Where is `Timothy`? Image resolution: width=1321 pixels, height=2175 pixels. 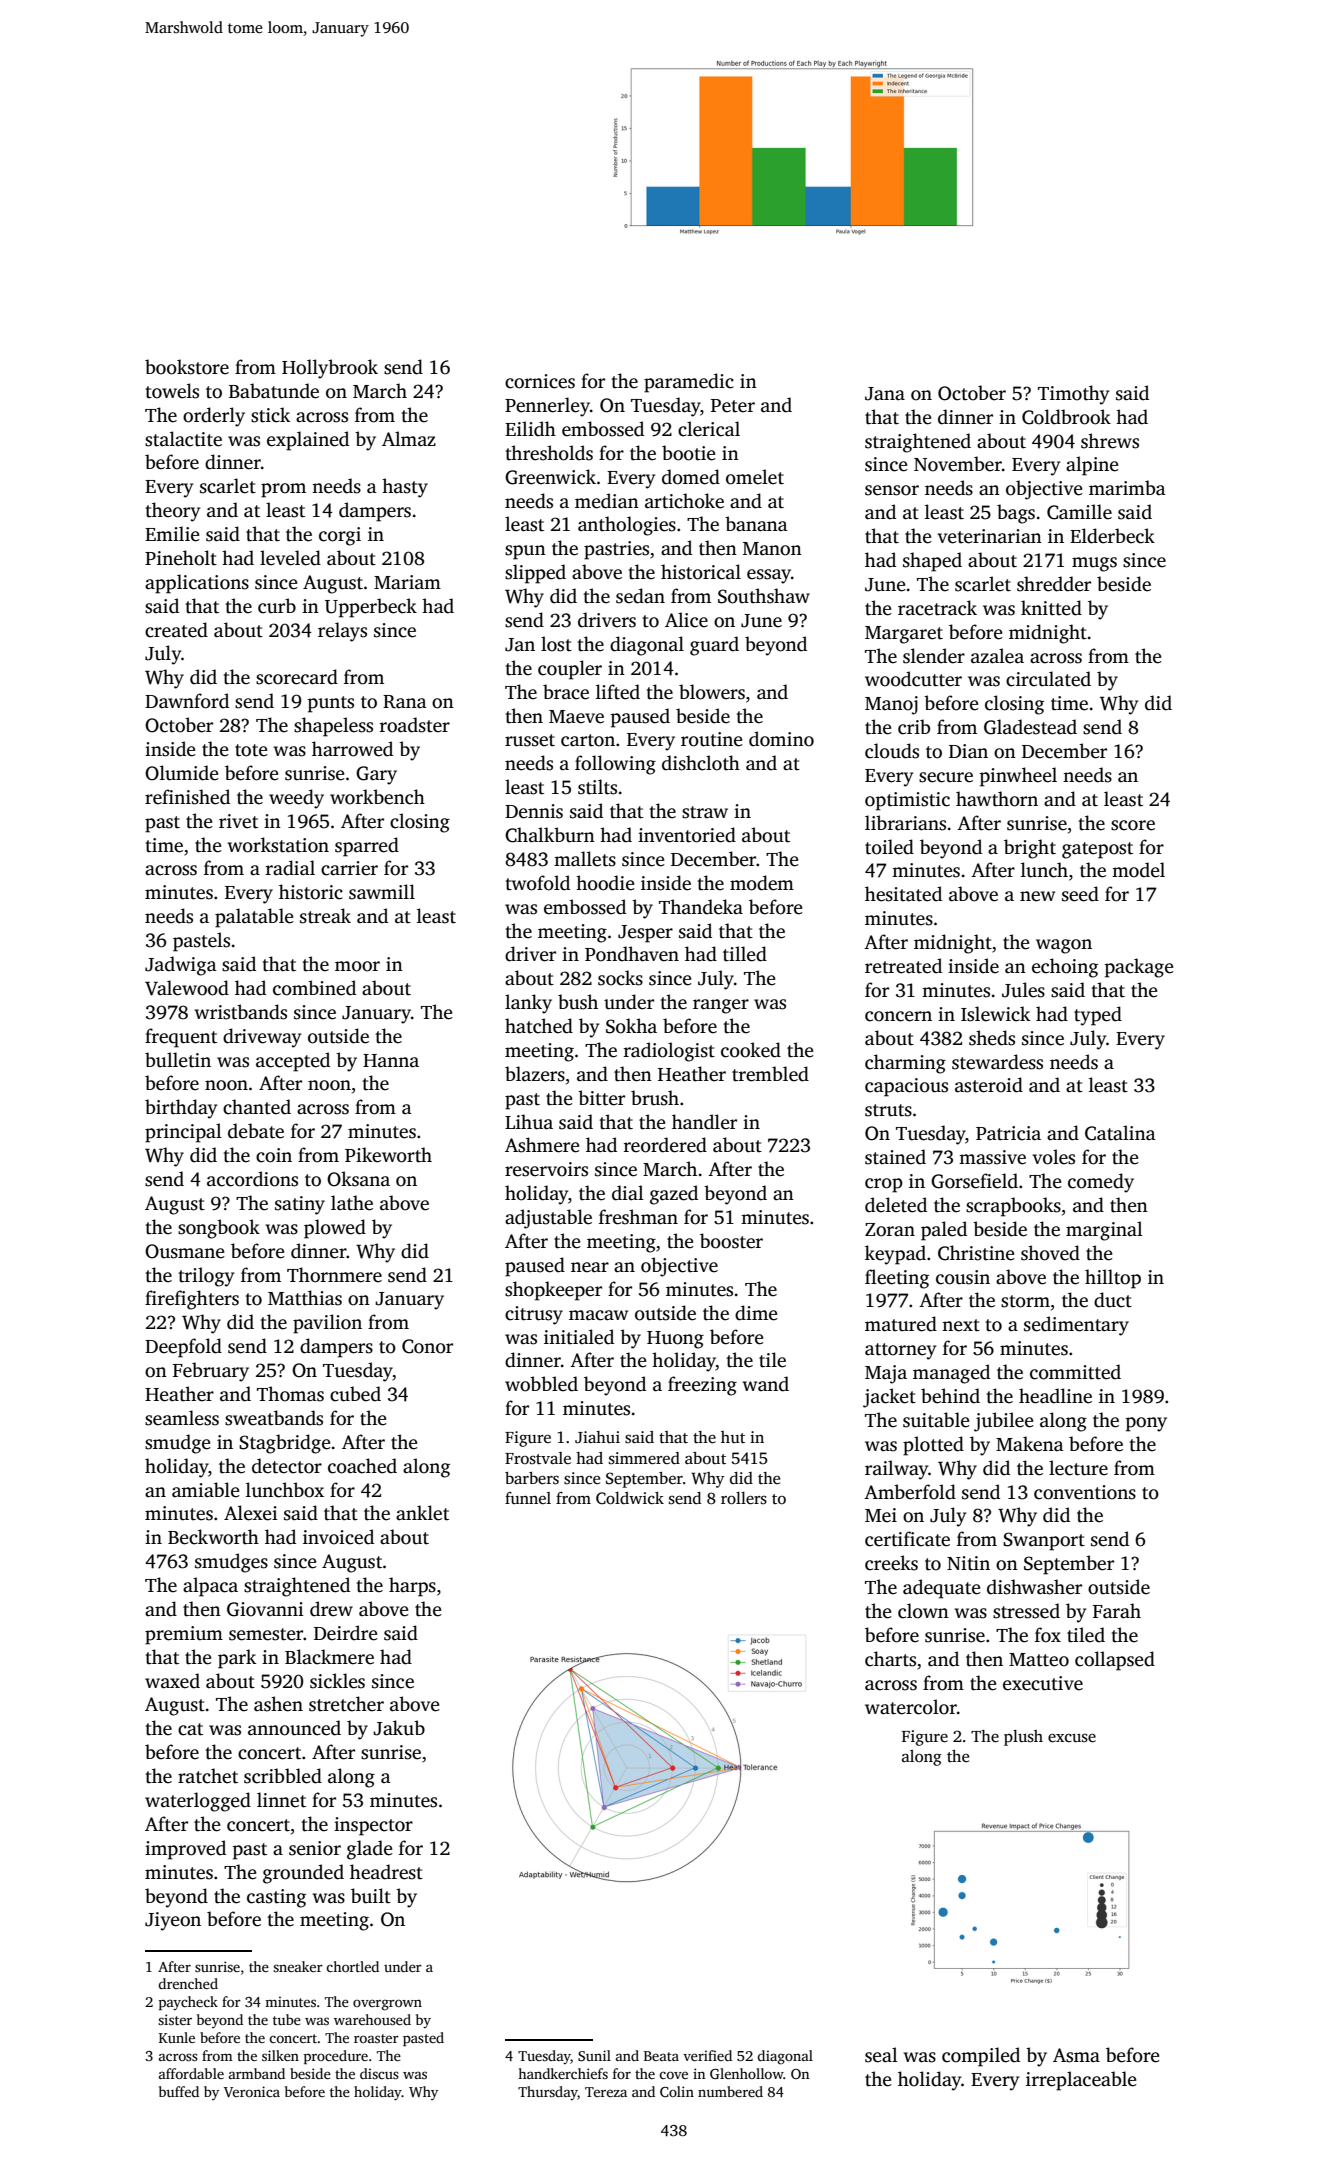 Timothy is located at coordinates (1073, 395).
